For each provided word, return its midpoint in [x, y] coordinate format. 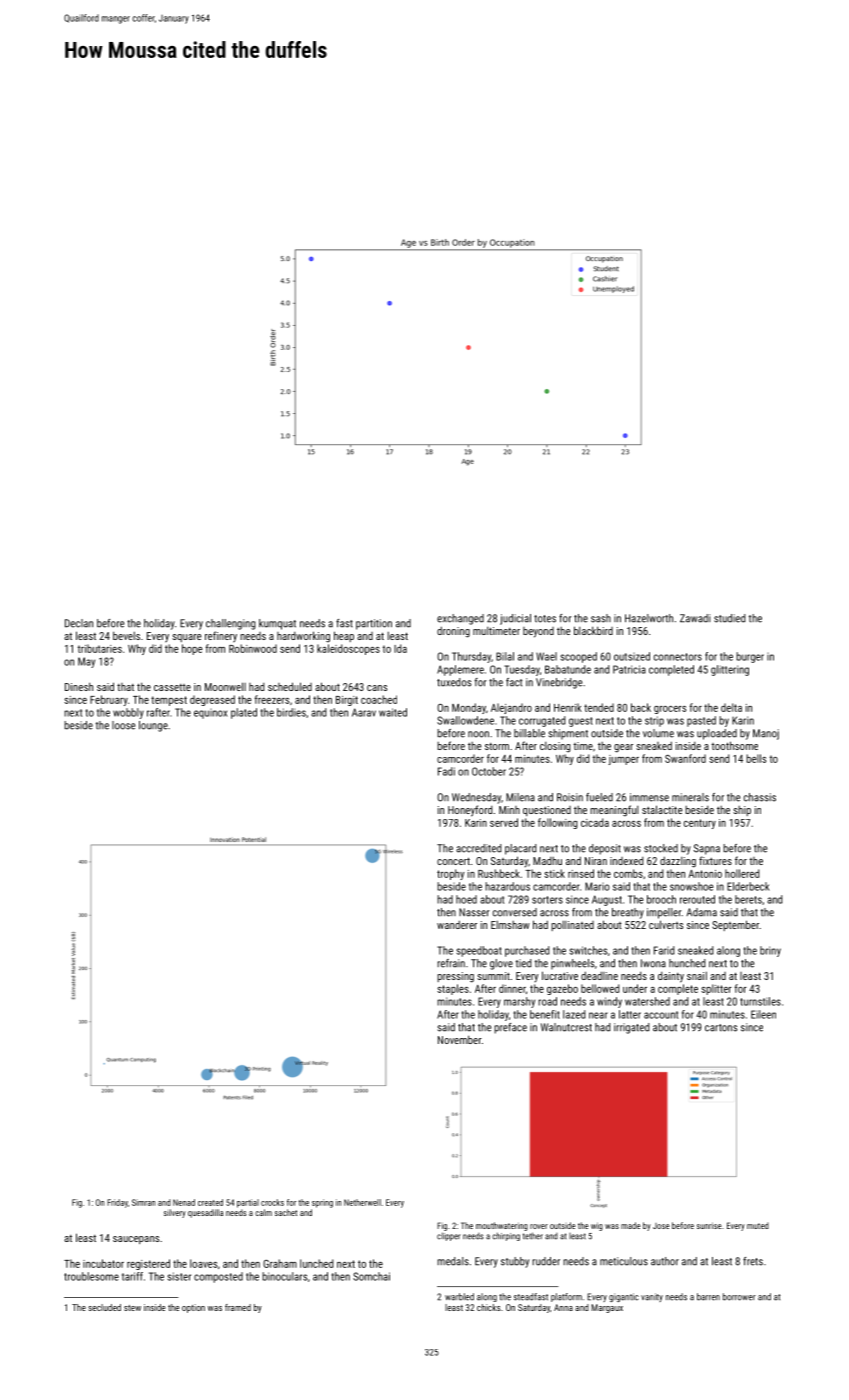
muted [758, 1225]
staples [453, 989]
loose [123, 725]
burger [750, 657]
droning [453, 632]
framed [238, 1307]
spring [322, 1203]
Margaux [607, 1308]
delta [731, 707]
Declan [79, 623]
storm [497, 746]
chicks [489, 1307]
